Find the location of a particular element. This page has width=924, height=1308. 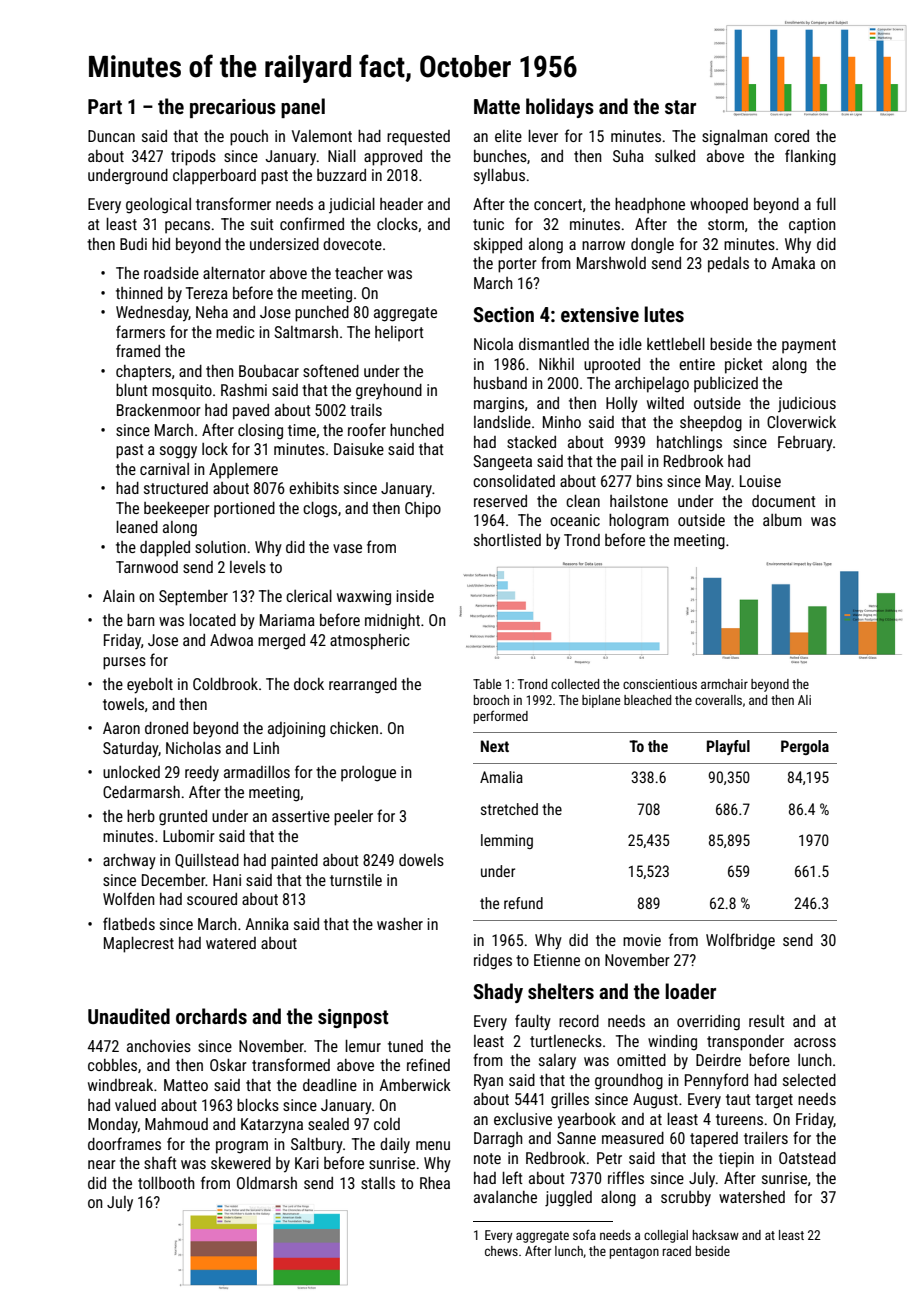

Maplecrest is located at coordinates (139, 945).
